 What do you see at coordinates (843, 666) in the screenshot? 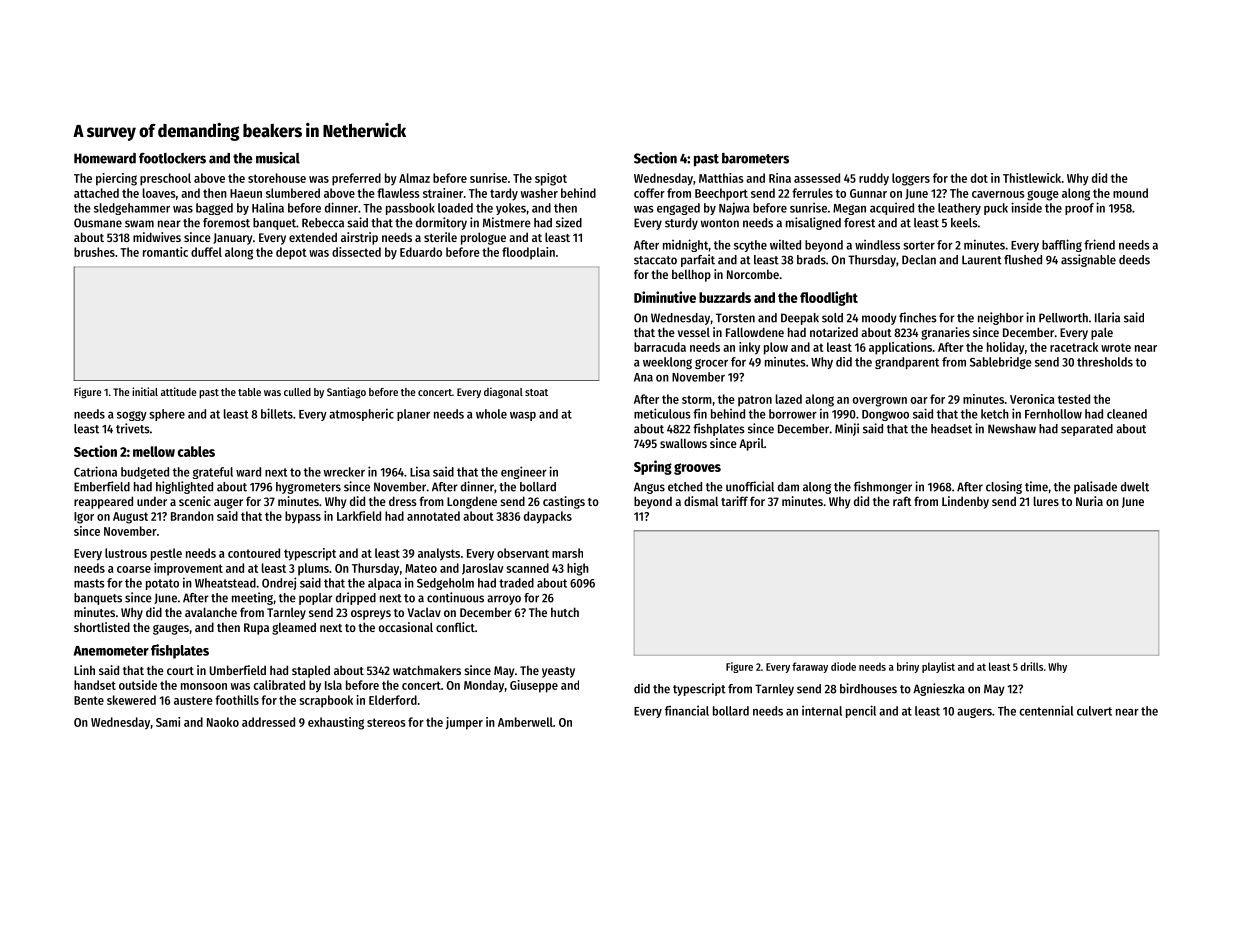
I see `diode` at bounding box center [843, 666].
